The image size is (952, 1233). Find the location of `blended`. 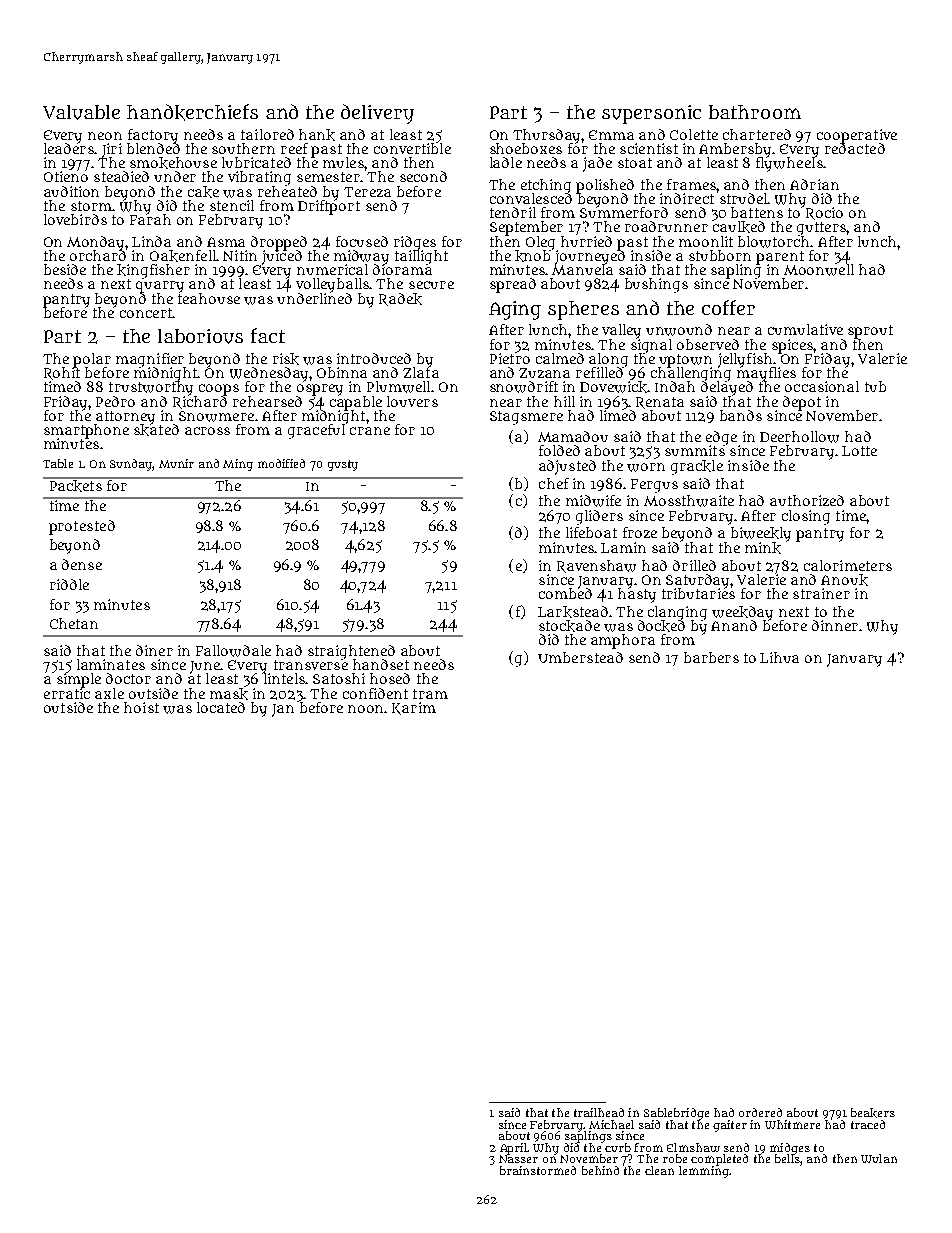

blended is located at coordinates (153, 148).
